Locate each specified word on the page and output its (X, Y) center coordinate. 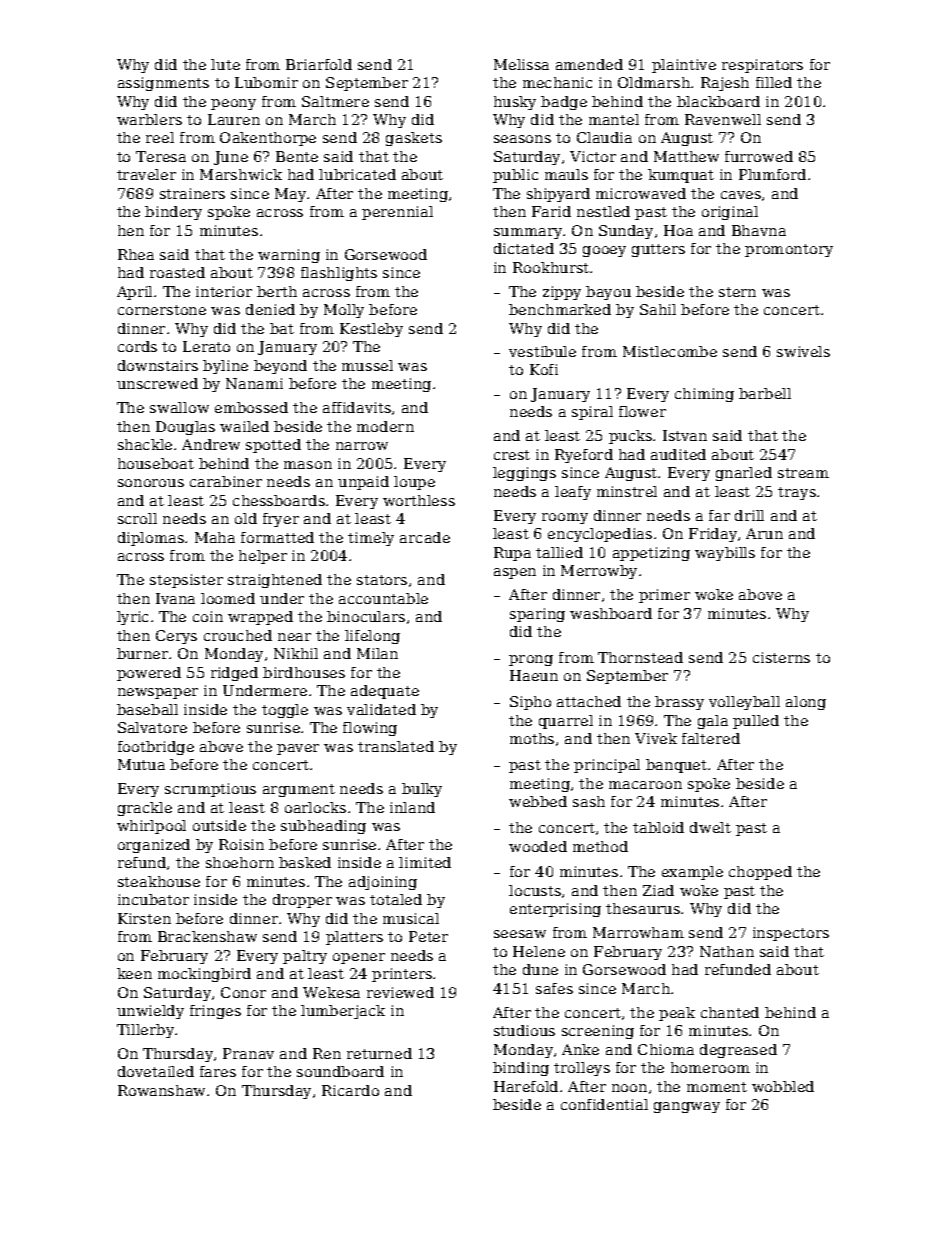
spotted (273, 446)
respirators (762, 66)
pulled (756, 722)
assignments (163, 84)
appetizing (651, 554)
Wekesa (331, 992)
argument (299, 790)
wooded (538, 846)
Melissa (521, 64)
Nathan (727, 951)
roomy (565, 518)
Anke (580, 1049)
